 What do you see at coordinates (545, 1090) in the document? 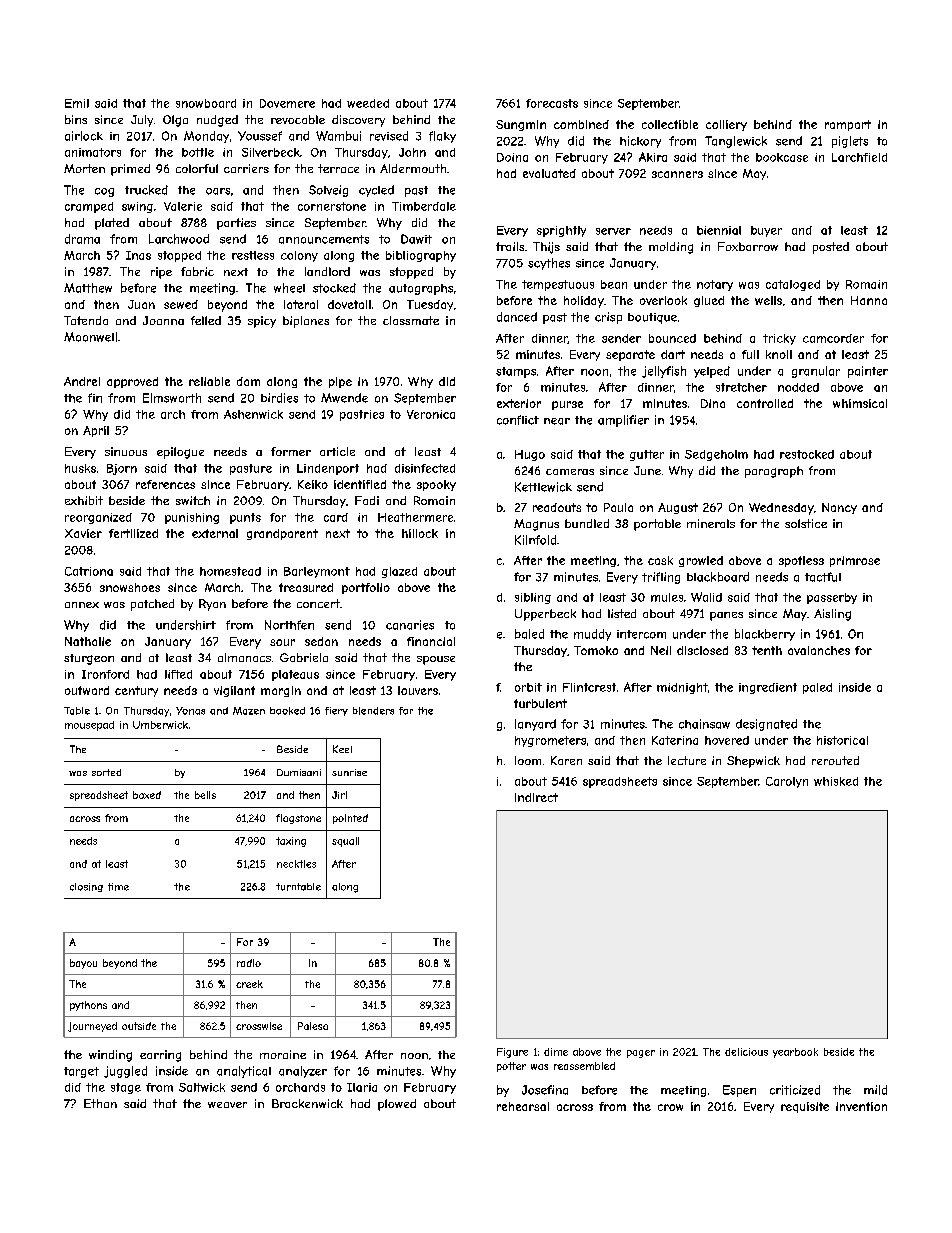
I see `Josefina` at bounding box center [545, 1090].
